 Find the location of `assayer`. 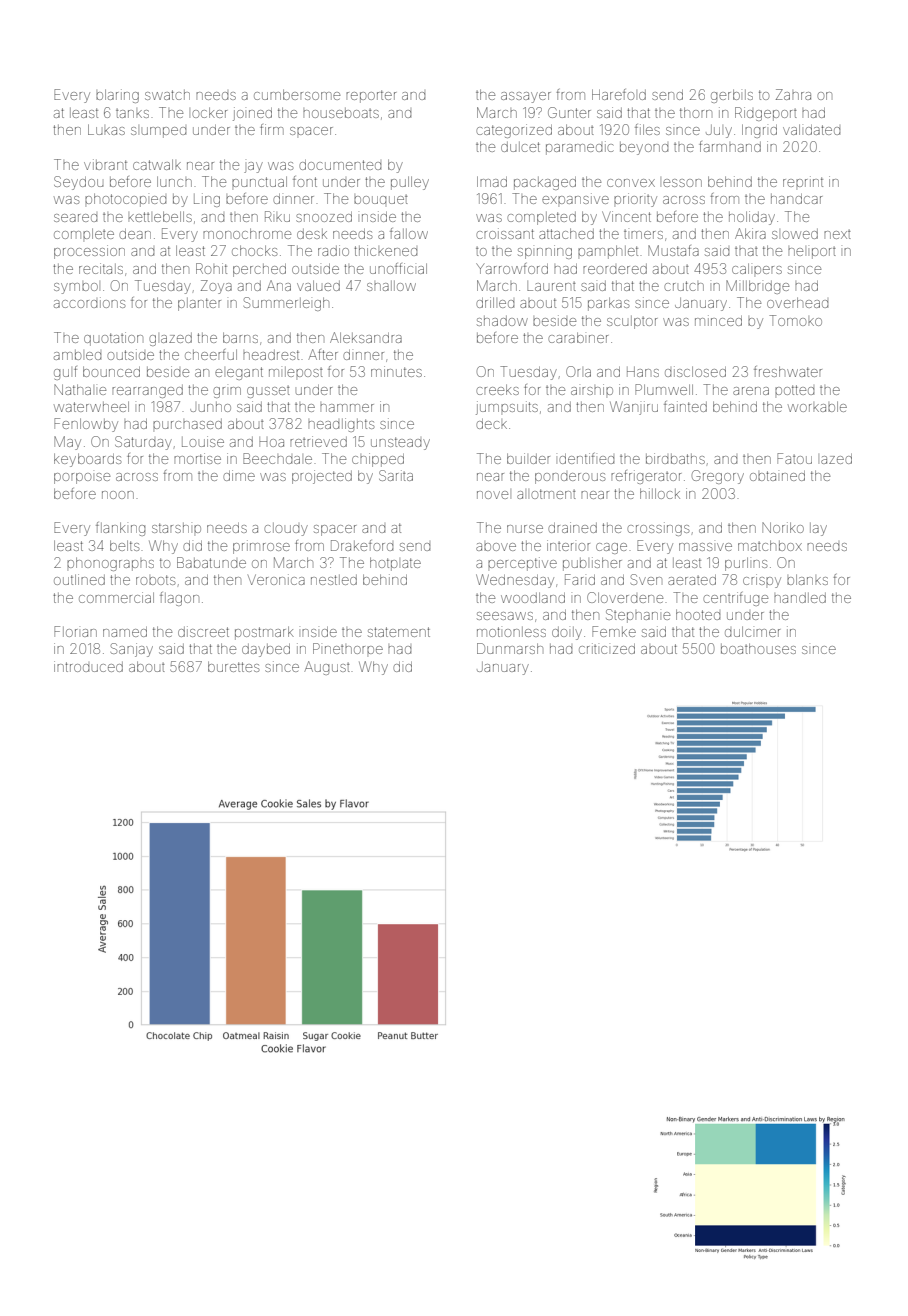

assayer is located at coordinates (526, 97).
